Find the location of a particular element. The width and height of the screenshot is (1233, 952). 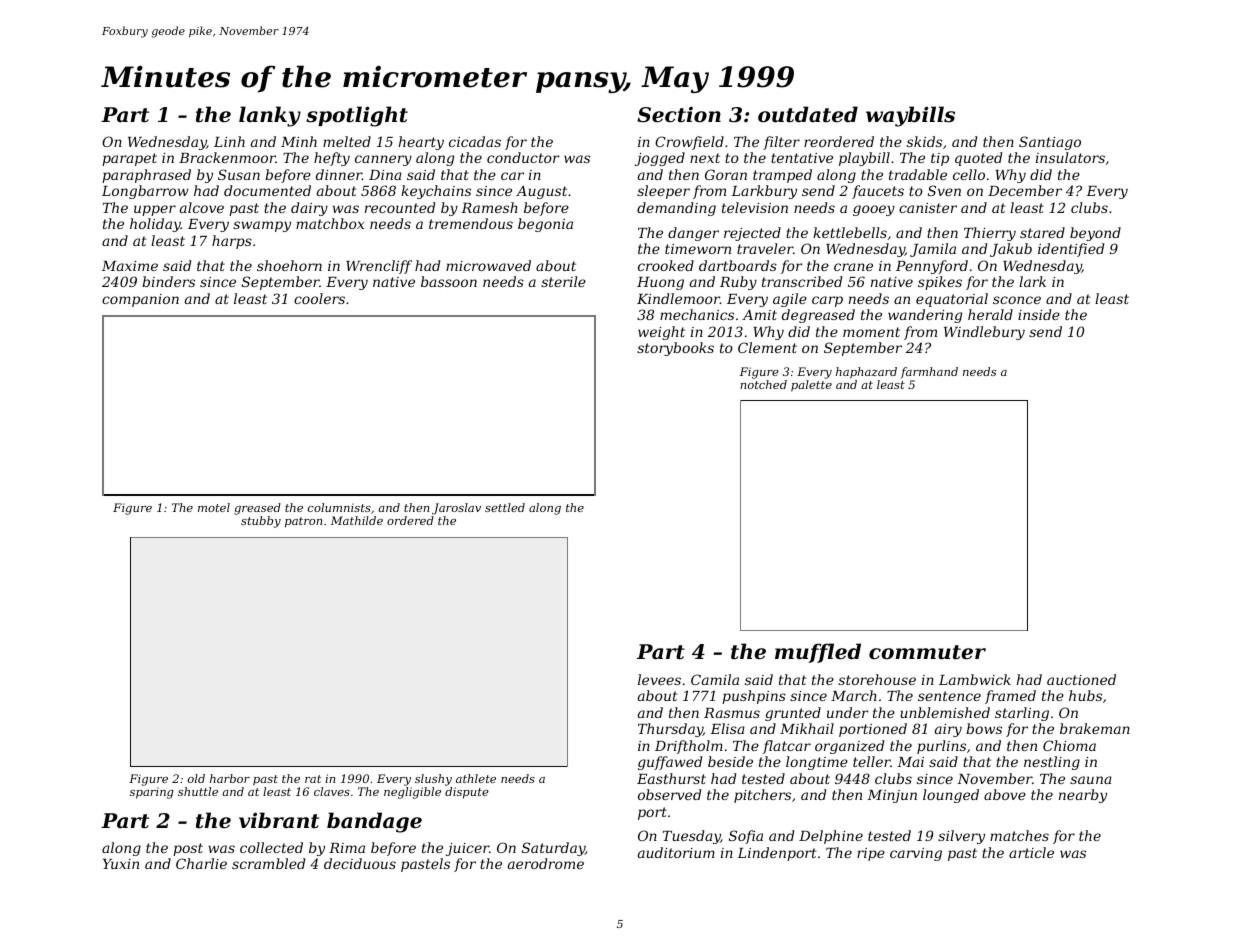

insulators is located at coordinates (1070, 157).
